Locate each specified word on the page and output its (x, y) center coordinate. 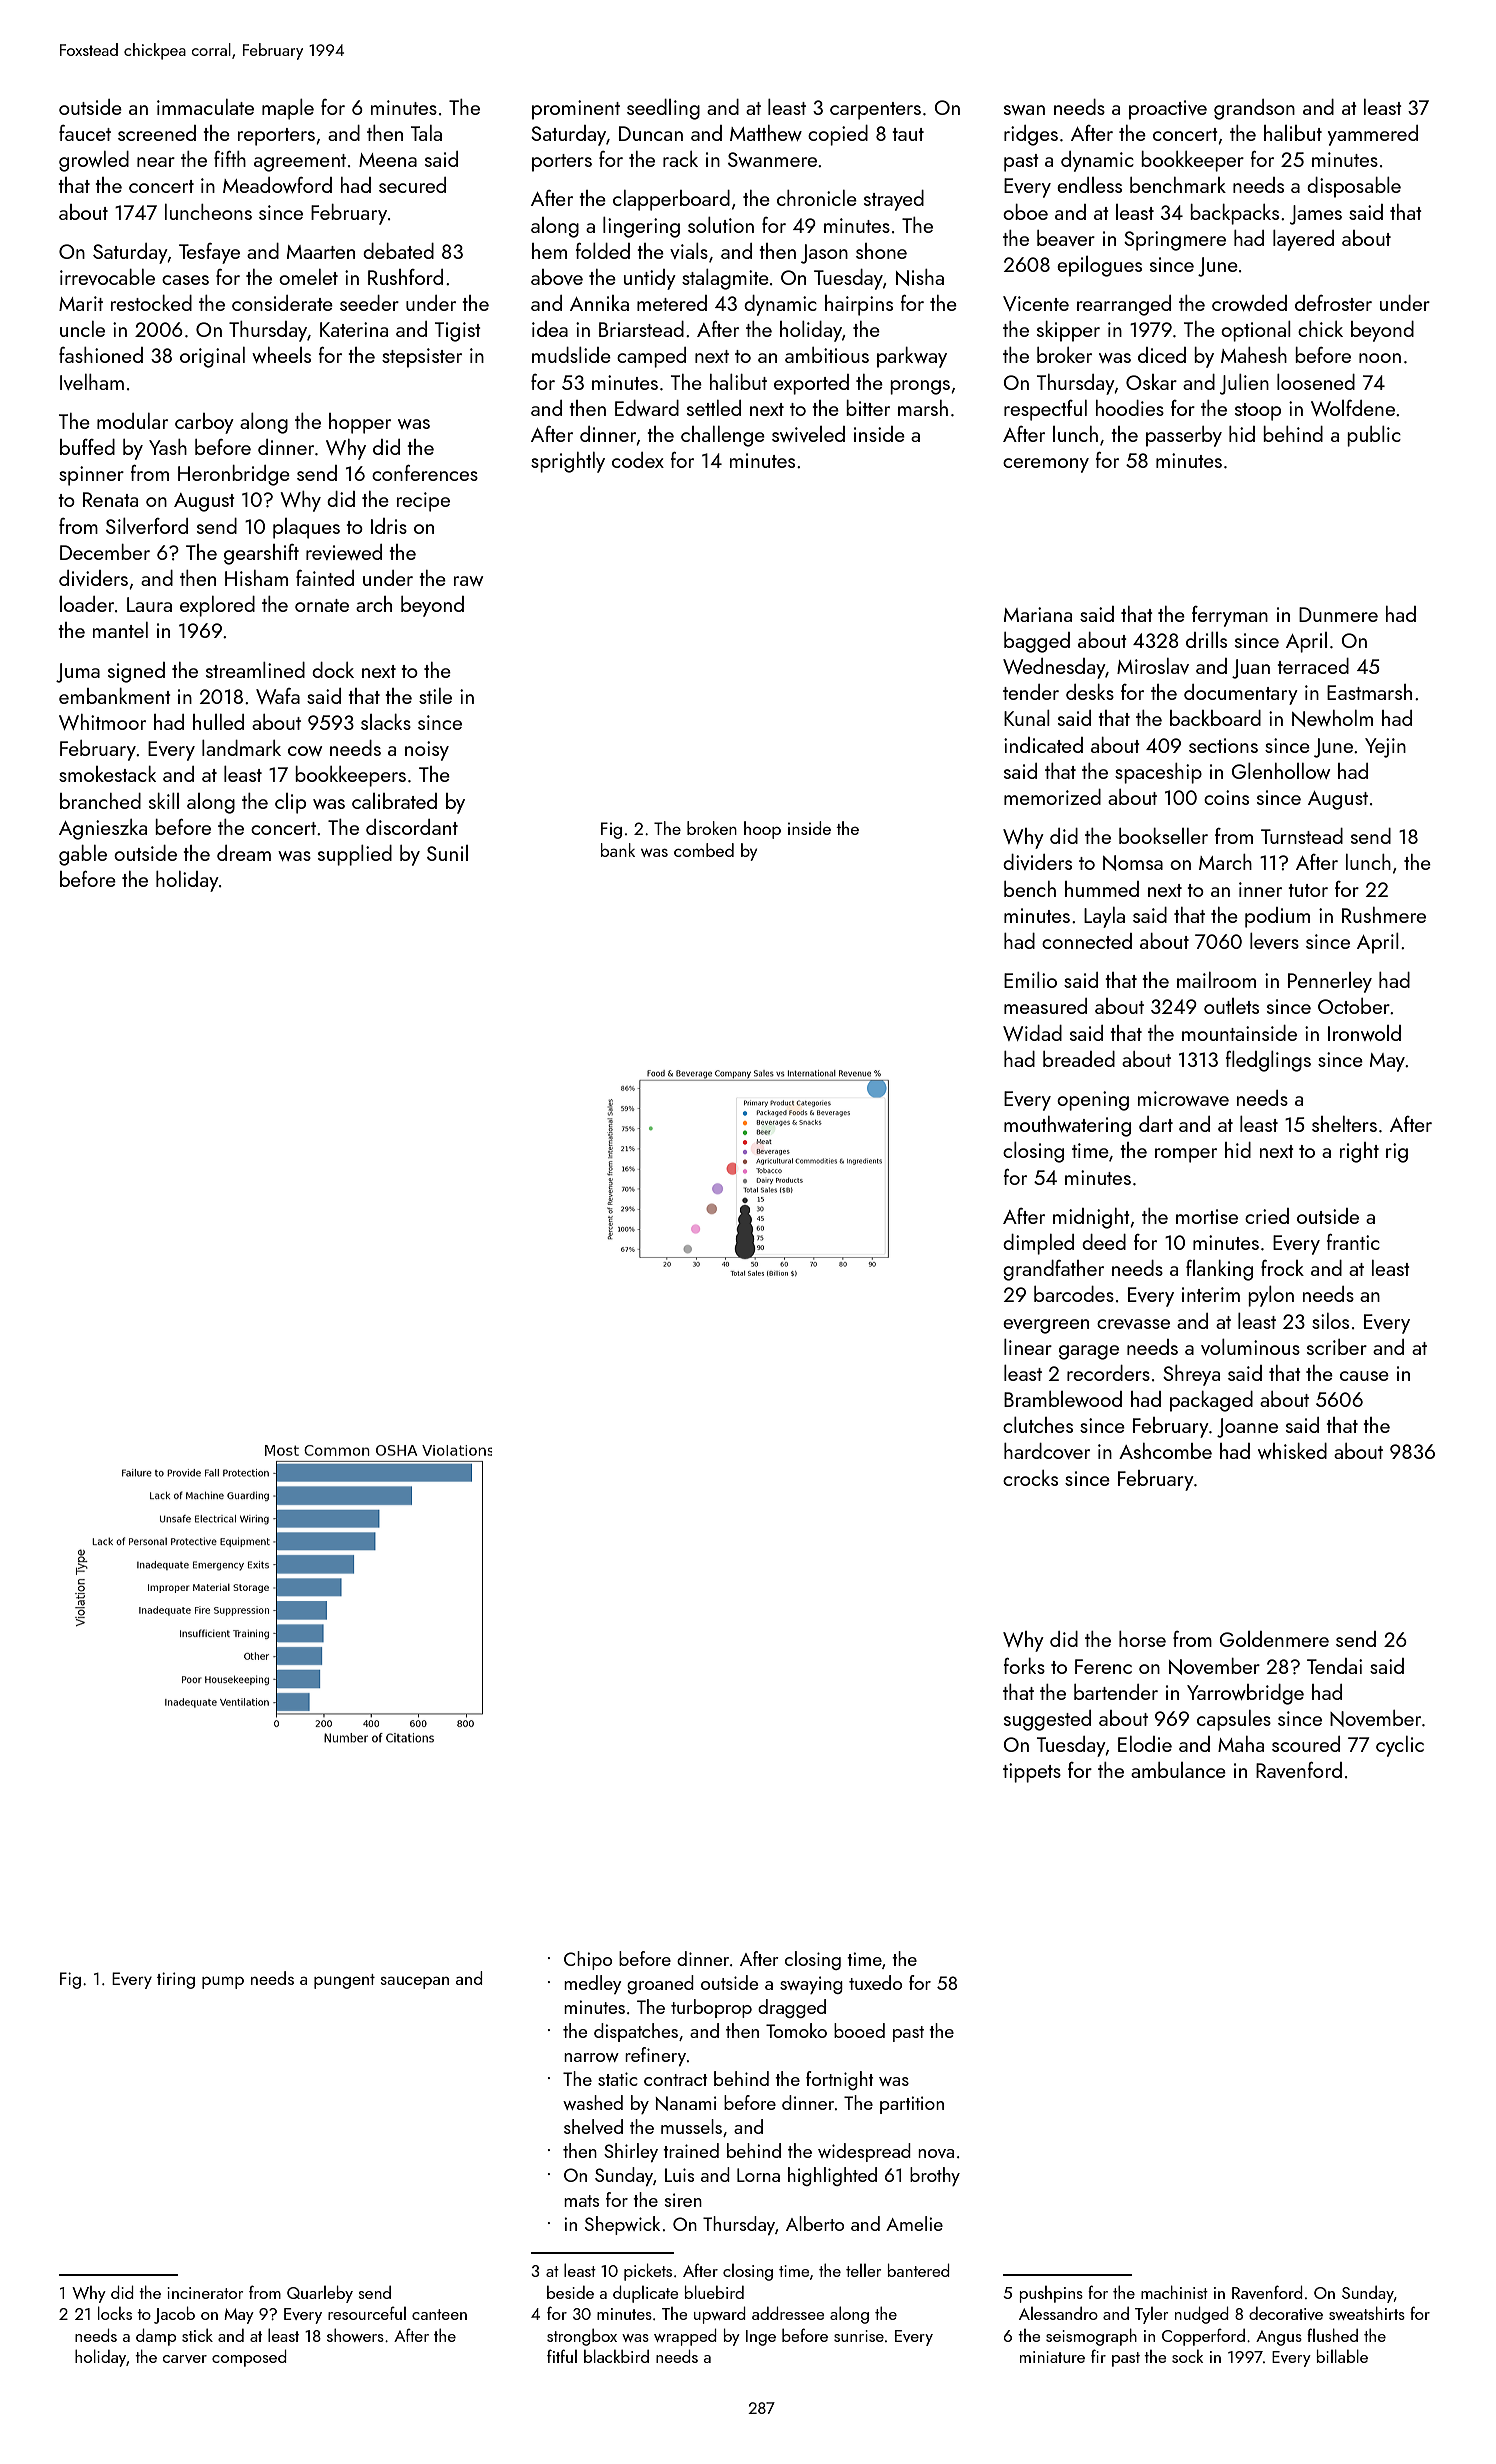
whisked (1292, 1451)
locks (115, 2313)
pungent (344, 1981)
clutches (1038, 1425)
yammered (1373, 135)
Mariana (1038, 614)
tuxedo (875, 1982)
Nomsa (1133, 863)
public (1374, 436)
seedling (663, 109)
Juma (78, 673)
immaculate (205, 107)
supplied (355, 855)
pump (223, 1982)
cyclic (1400, 1746)
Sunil (447, 853)
